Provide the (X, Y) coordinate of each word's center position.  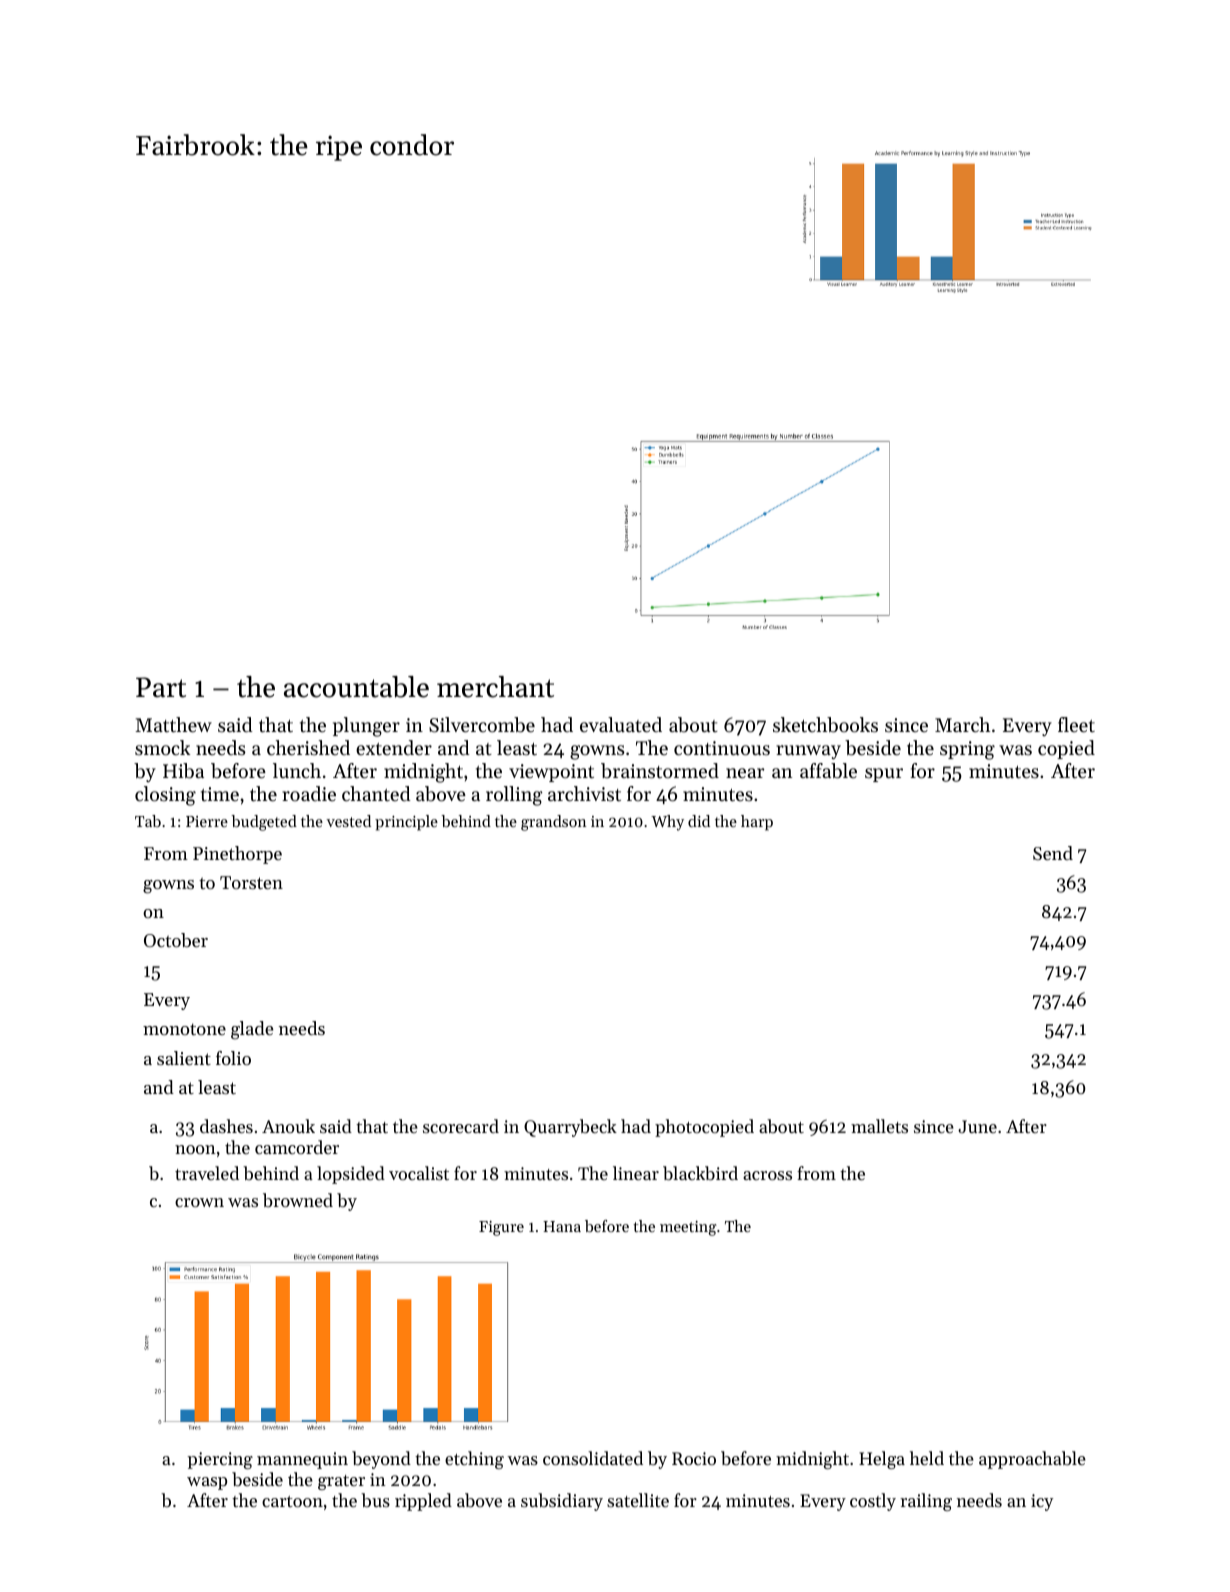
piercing (220, 1460)
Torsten (251, 882)
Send (1053, 853)
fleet (1076, 725)
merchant (495, 687)
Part (161, 687)
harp (757, 823)
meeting (688, 1228)
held (927, 1458)
